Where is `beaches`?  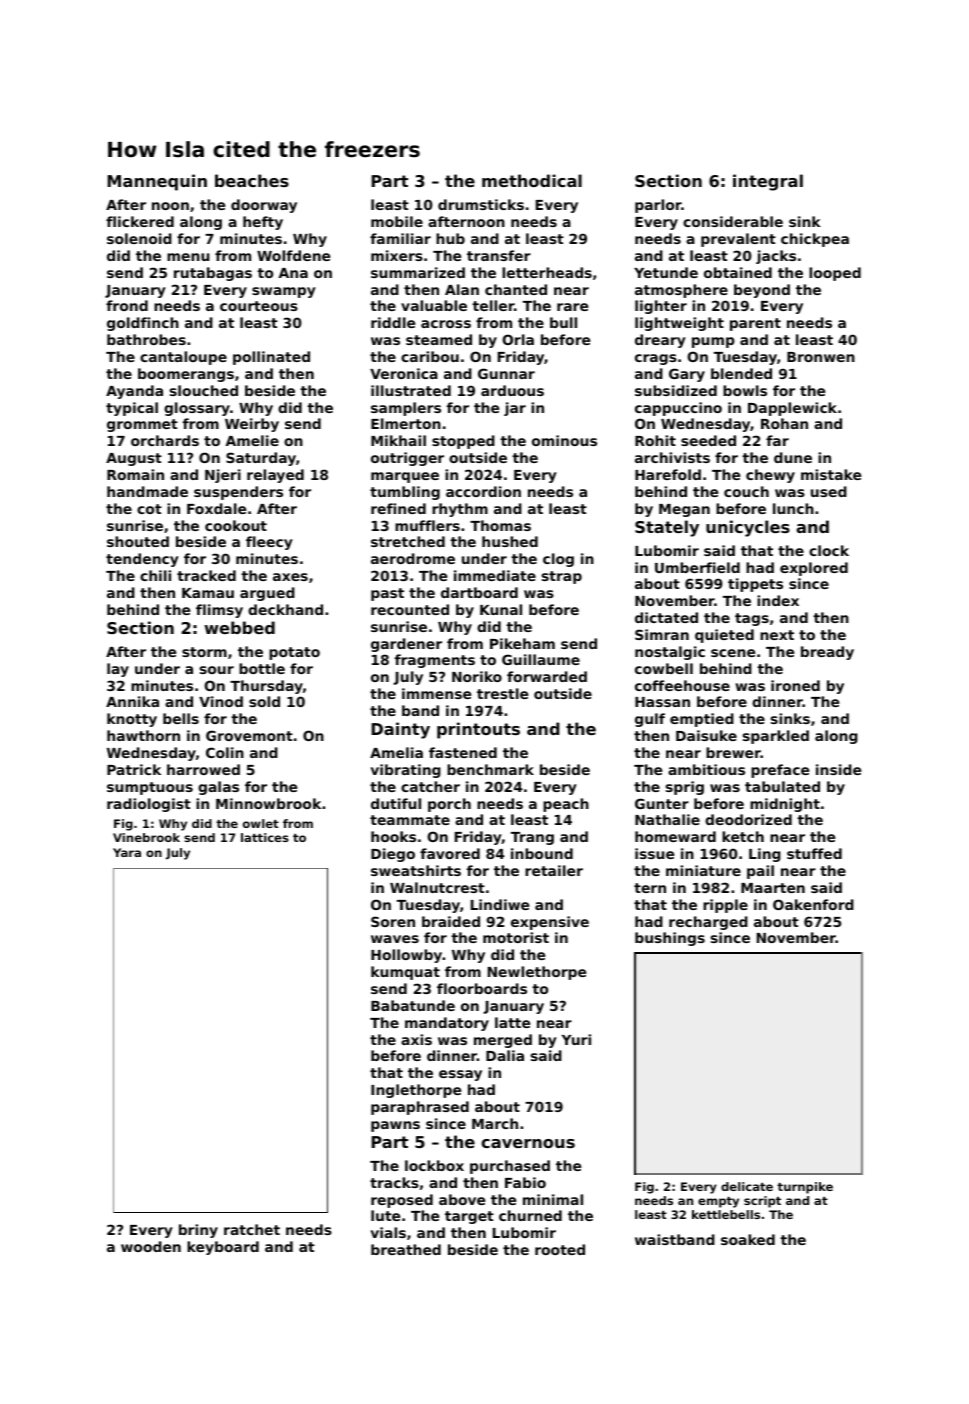
beaches is located at coordinates (252, 180).
